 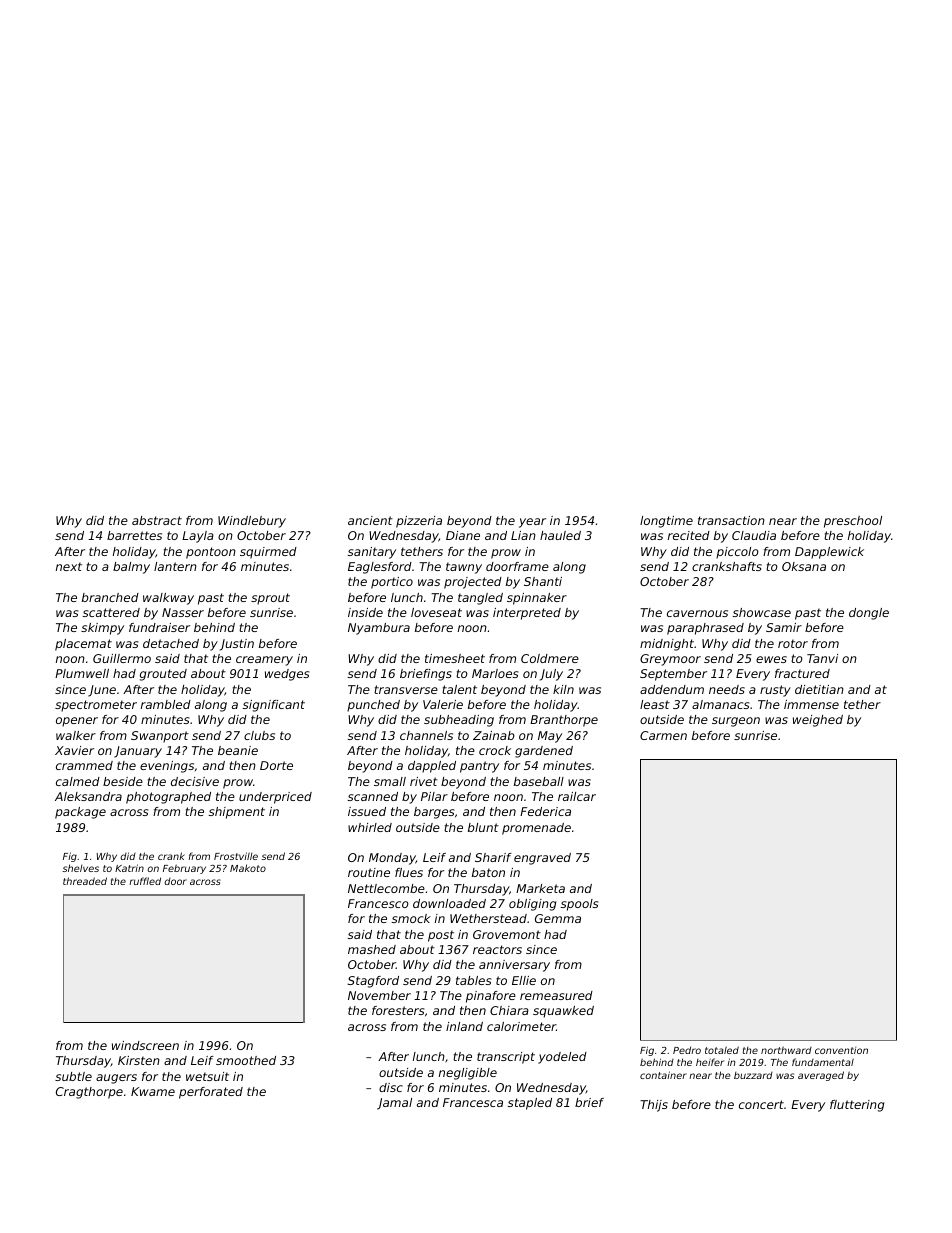 What do you see at coordinates (829, 553) in the screenshot?
I see `Dapplewick` at bounding box center [829, 553].
